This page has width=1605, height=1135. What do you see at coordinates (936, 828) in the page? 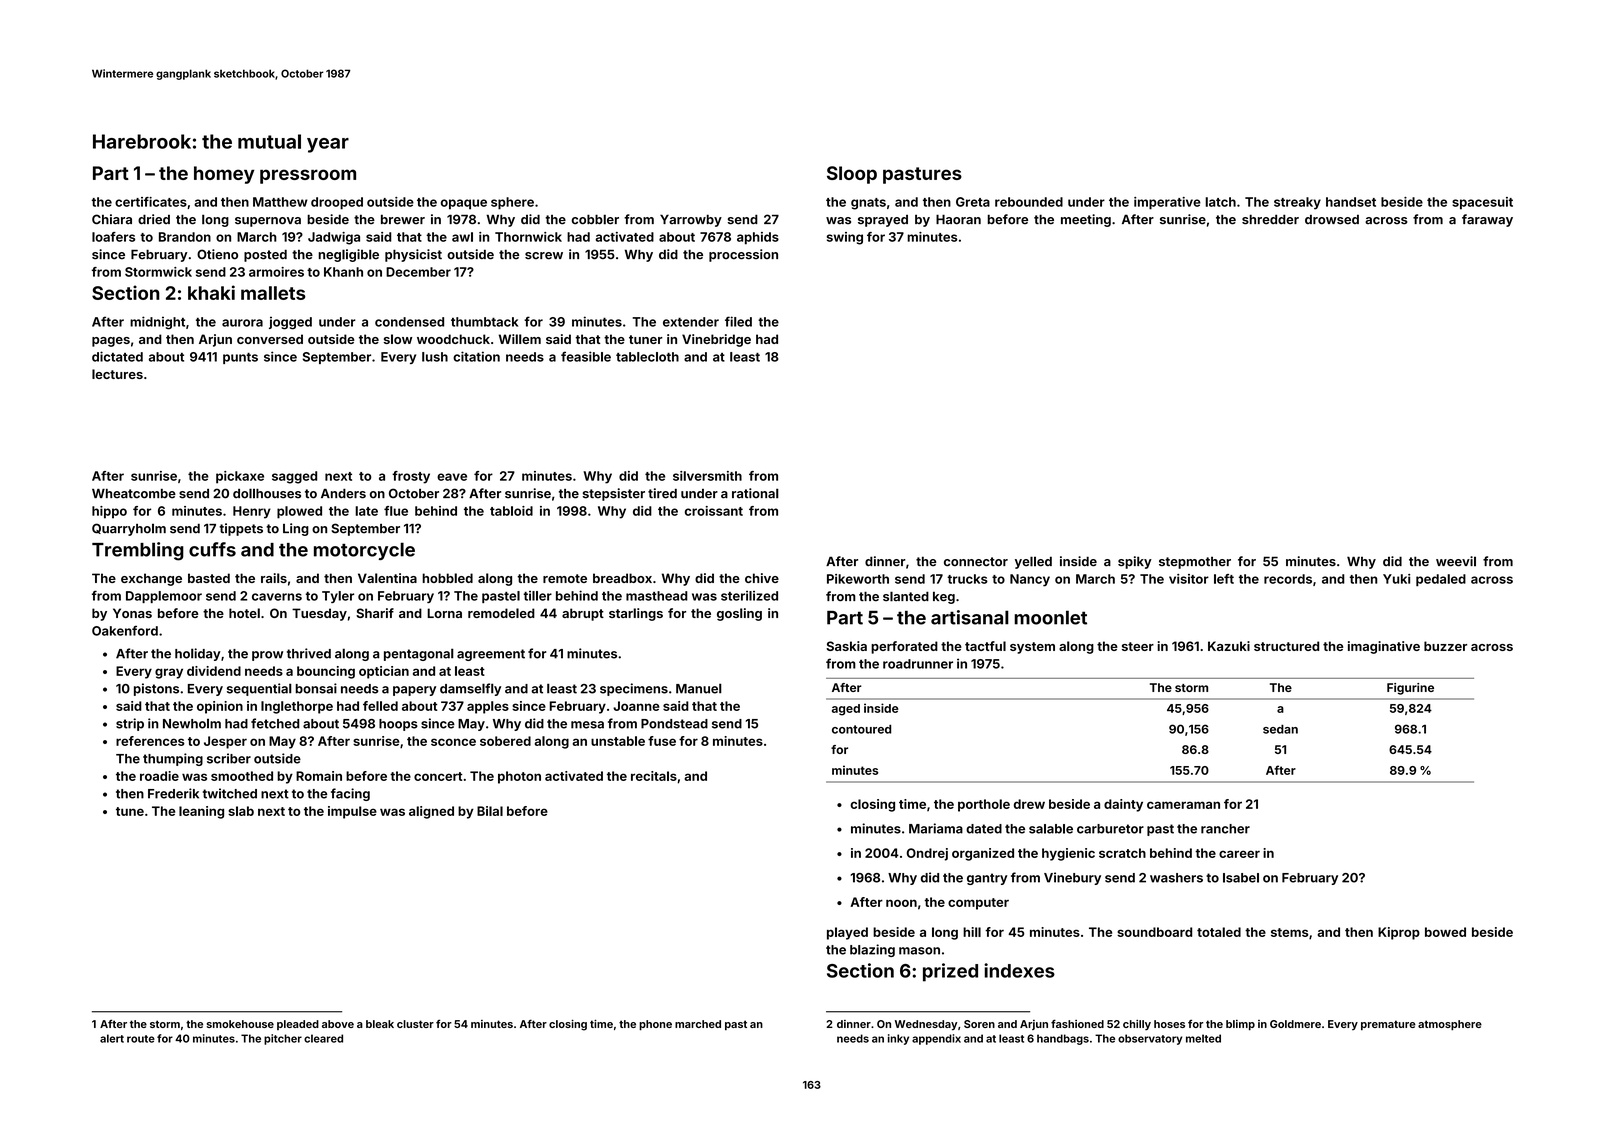
I see `Mariama` at bounding box center [936, 828].
